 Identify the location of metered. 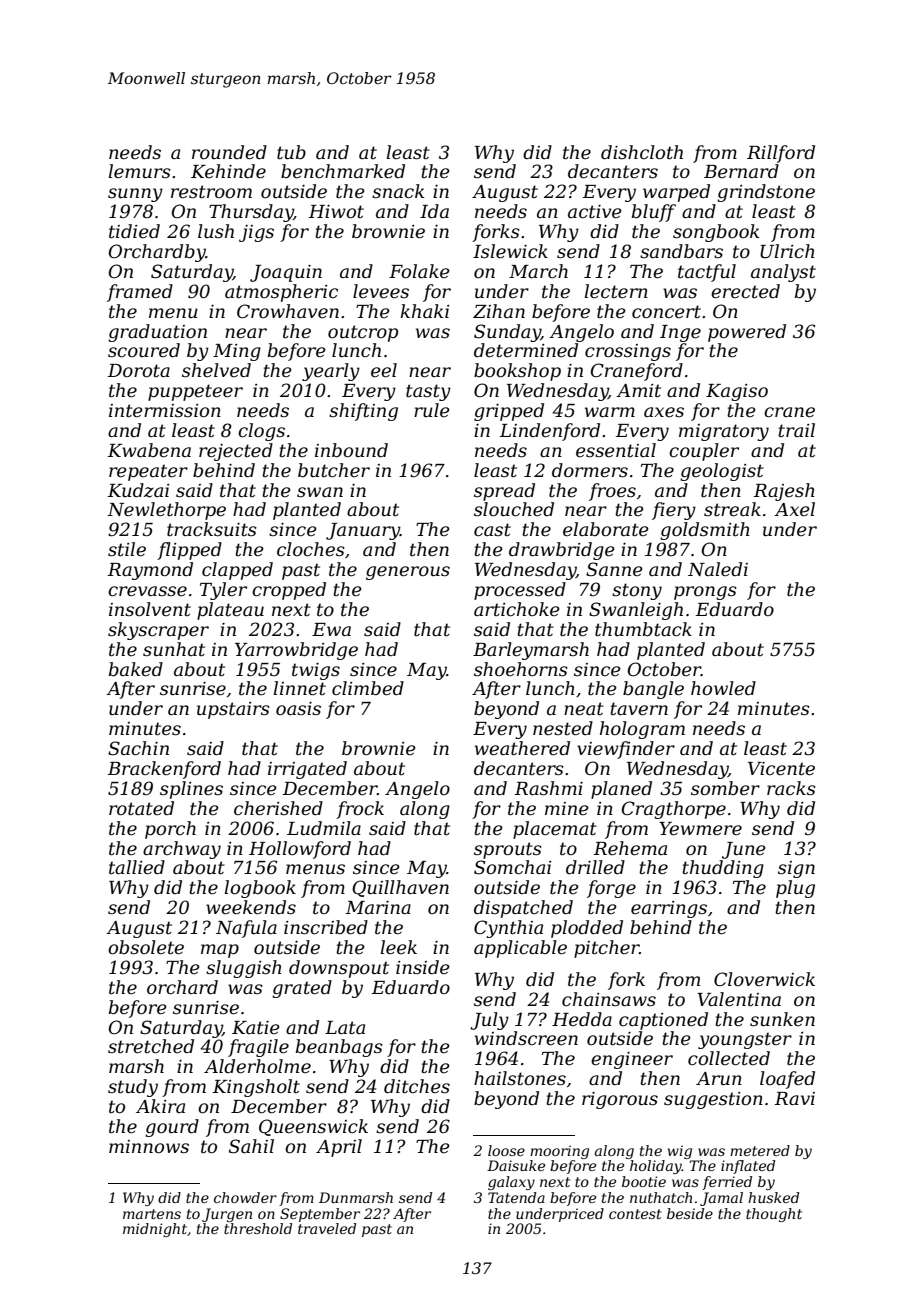
(760, 1150).
